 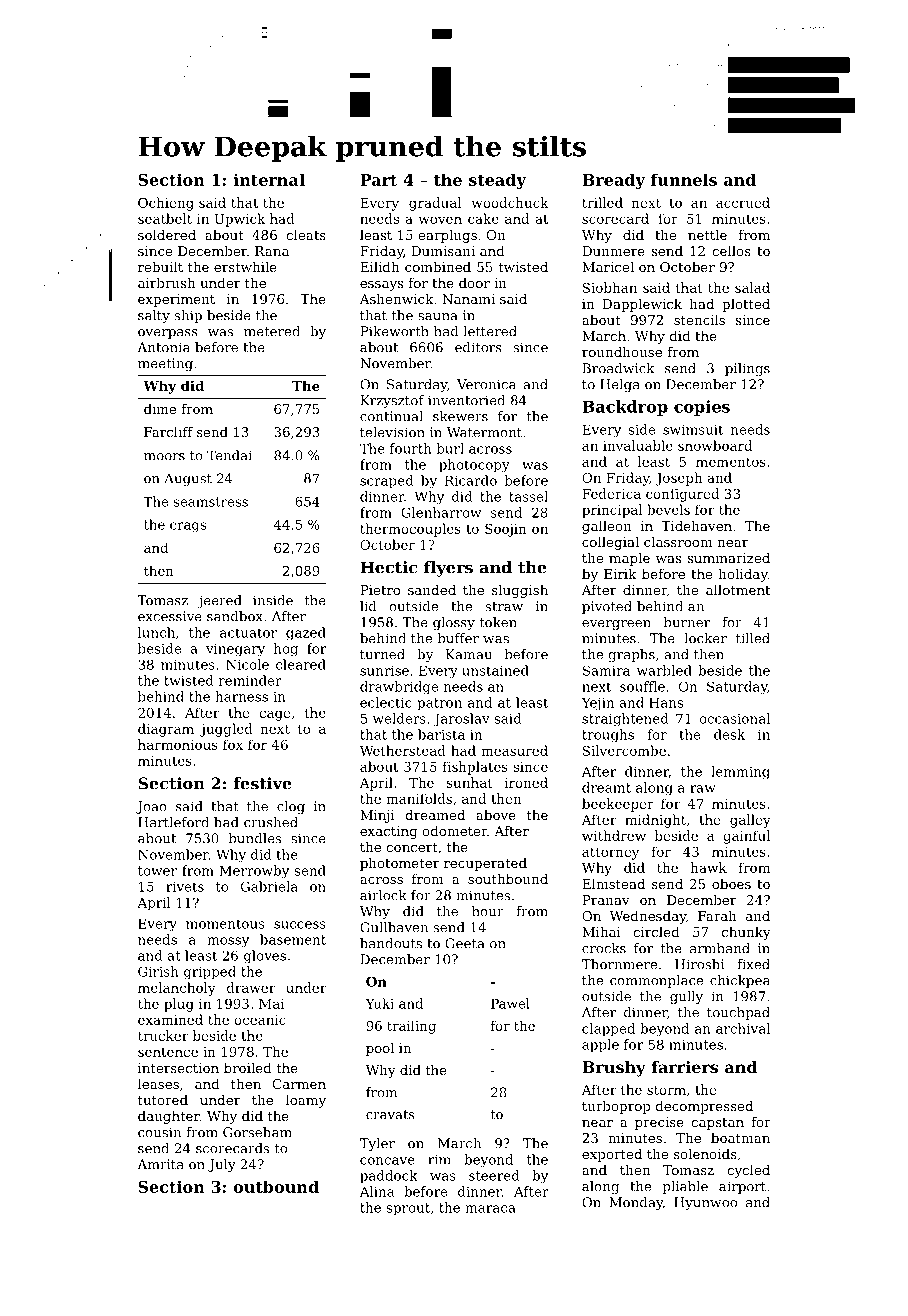 What do you see at coordinates (485, 864) in the screenshot?
I see `recuperated` at bounding box center [485, 864].
